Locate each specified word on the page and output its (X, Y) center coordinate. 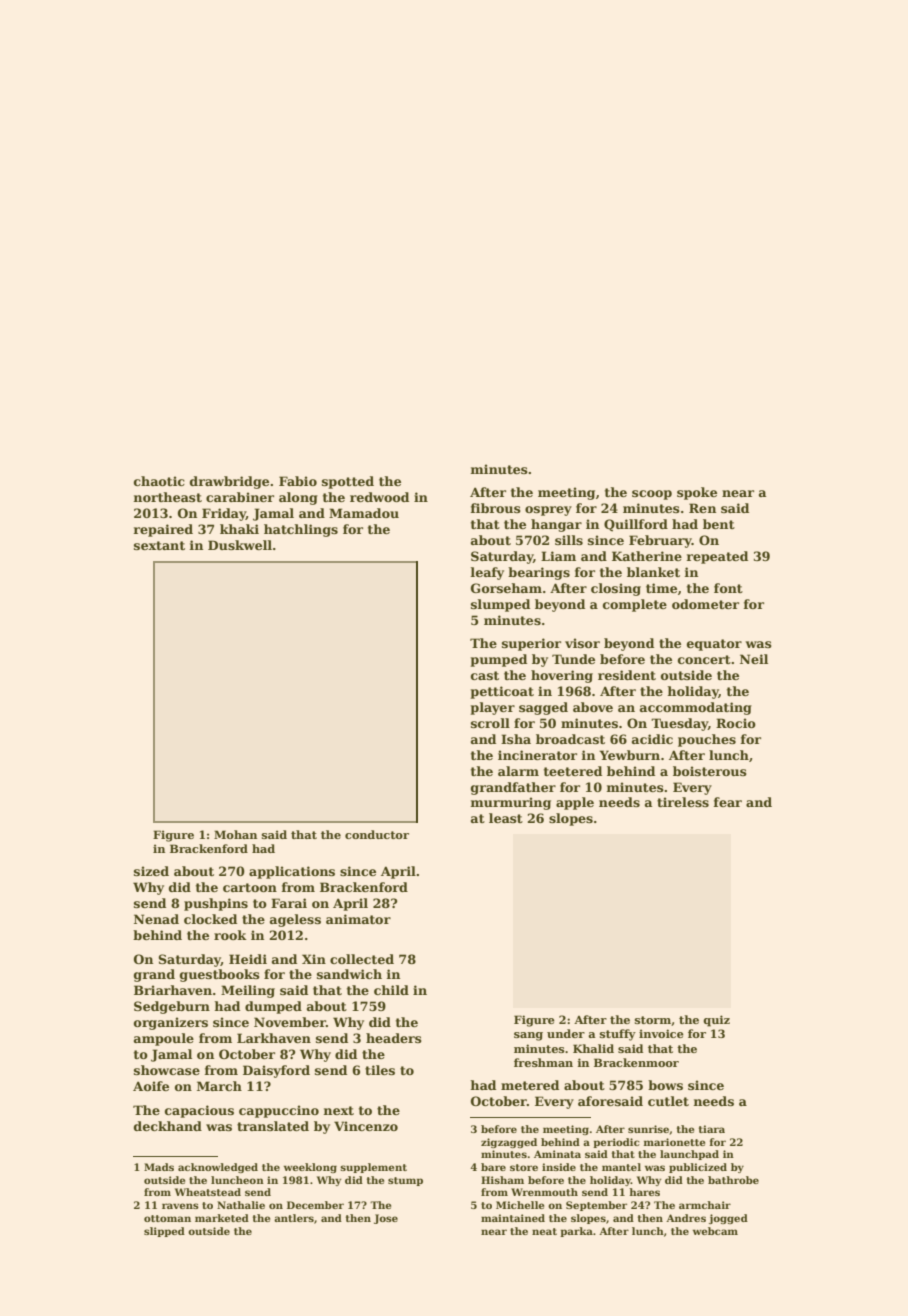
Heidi (248, 959)
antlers (294, 1218)
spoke (697, 493)
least (506, 818)
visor (582, 643)
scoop (652, 495)
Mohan (235, 834)
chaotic (159, 481)
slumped (500, 605)
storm (653, 1020)
